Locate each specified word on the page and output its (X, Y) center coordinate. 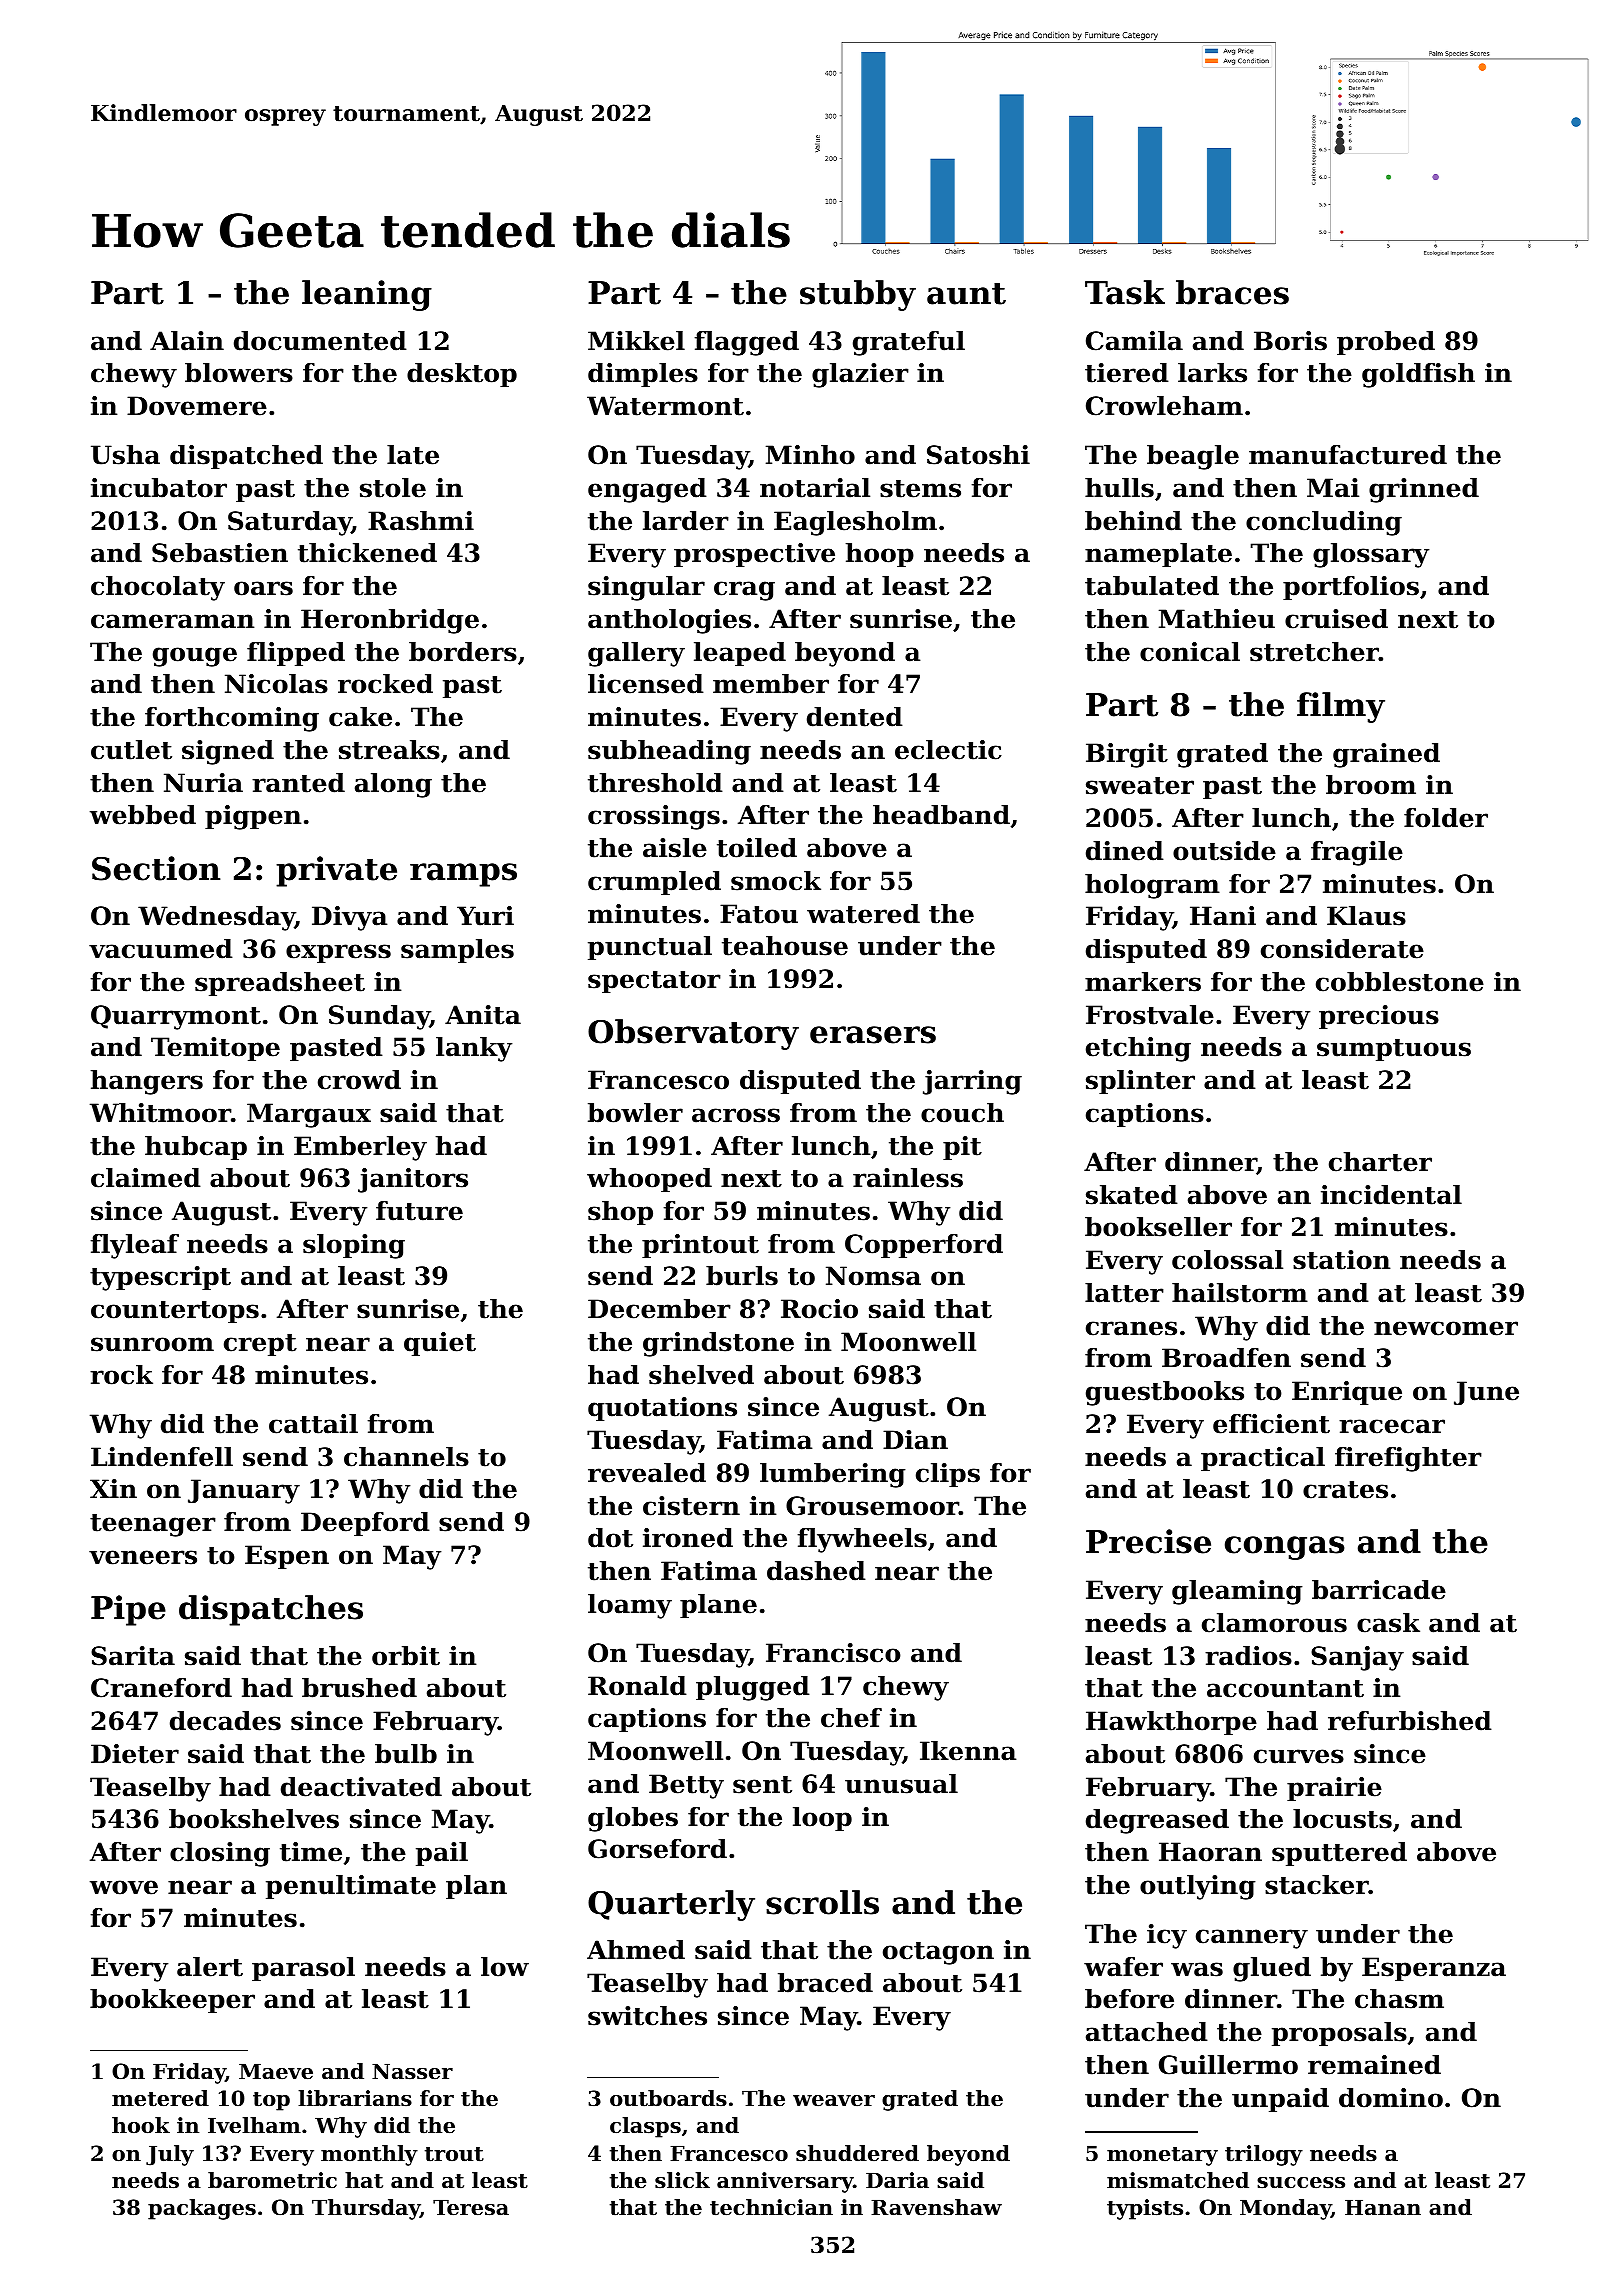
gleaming (1237, 1592)
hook (141, 2125)
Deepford (365, 1524)
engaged (647, 490)
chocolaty (158, 588)
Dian (915, 1440)
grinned (1424, 490)
